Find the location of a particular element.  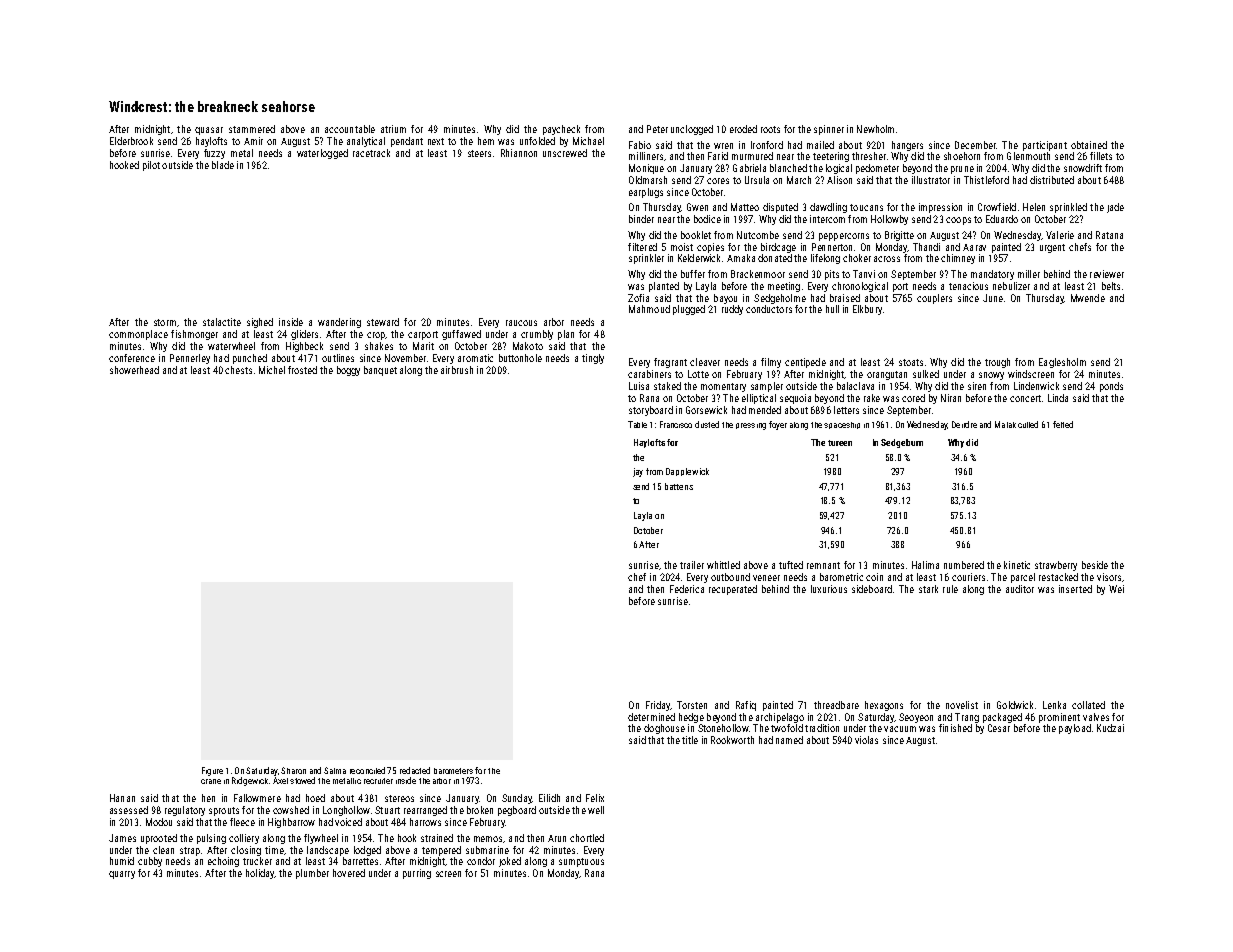

Friday is located at coordinates (658, 706).
